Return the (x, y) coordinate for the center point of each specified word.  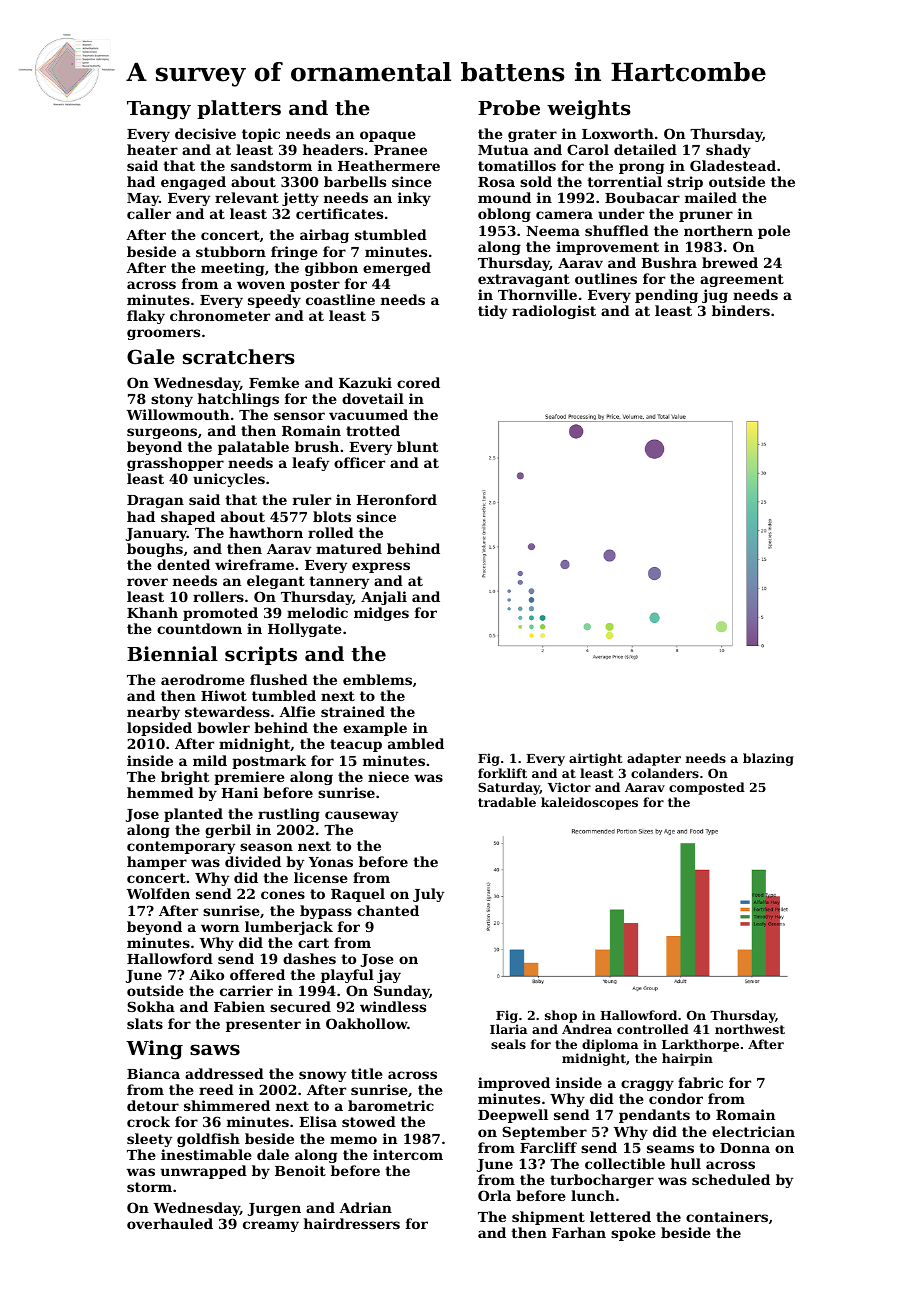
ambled (416, 743)
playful (347, 976)
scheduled (731, 1179)
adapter (654, 759)
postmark (269, 762)
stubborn (231, 251)
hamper (157, 863)
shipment (548, 1218)
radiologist (554, 312)
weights (589, 110)
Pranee (400, 150)
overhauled (170, 1223)
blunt (417, 446)
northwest (750, 1029)
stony (172, 400)
